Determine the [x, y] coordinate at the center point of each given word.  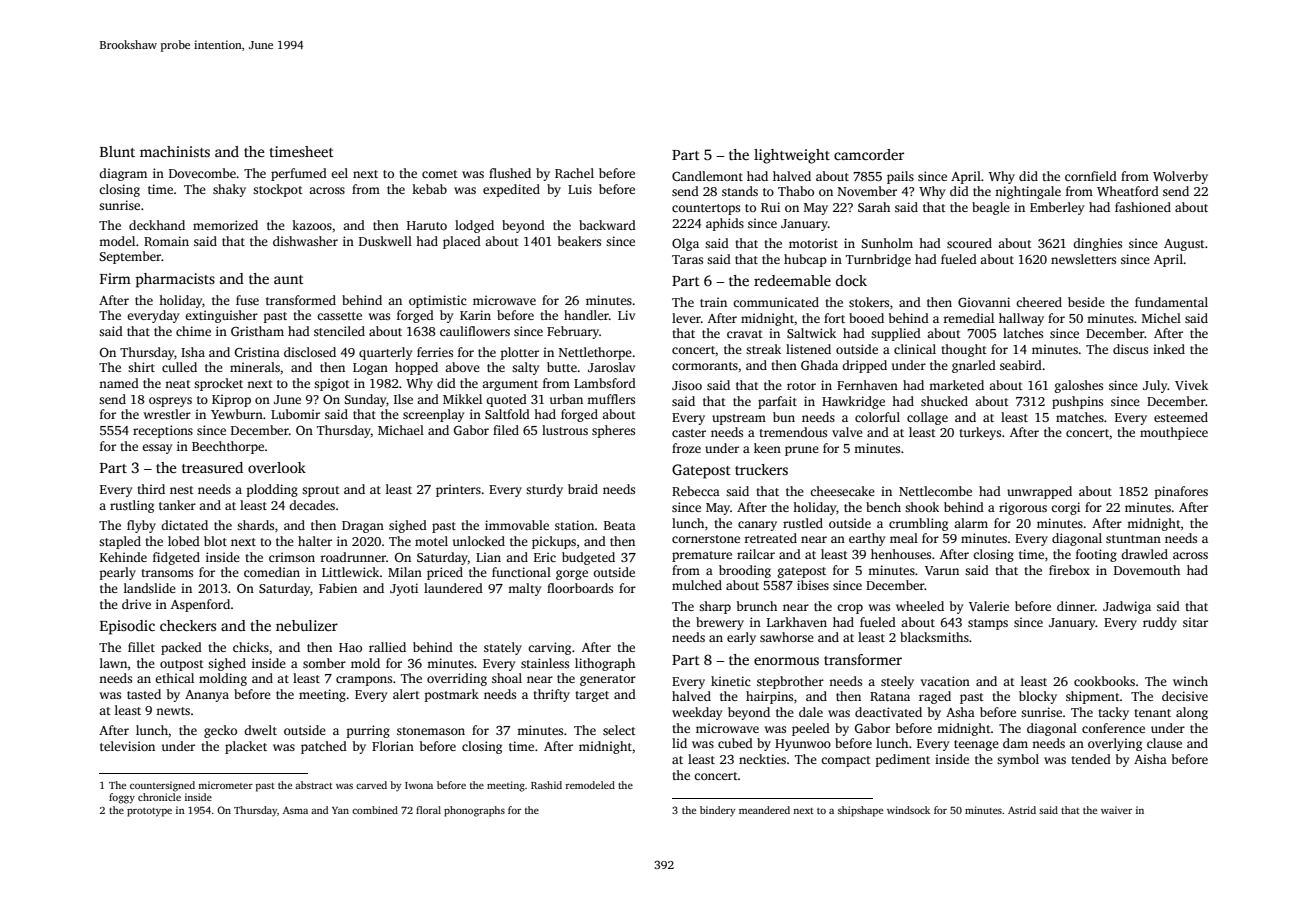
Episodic [127, 627]
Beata [620, 525]
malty [524, 589]
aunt [289, 279]
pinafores [1181, 492]
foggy [122, 798]
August [1184, 245]
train [713, 302]
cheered [1039, 302]
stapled [120, 542]
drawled [1144, 554]
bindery [718, 811]
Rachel [574, 173]
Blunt [117, 151]
